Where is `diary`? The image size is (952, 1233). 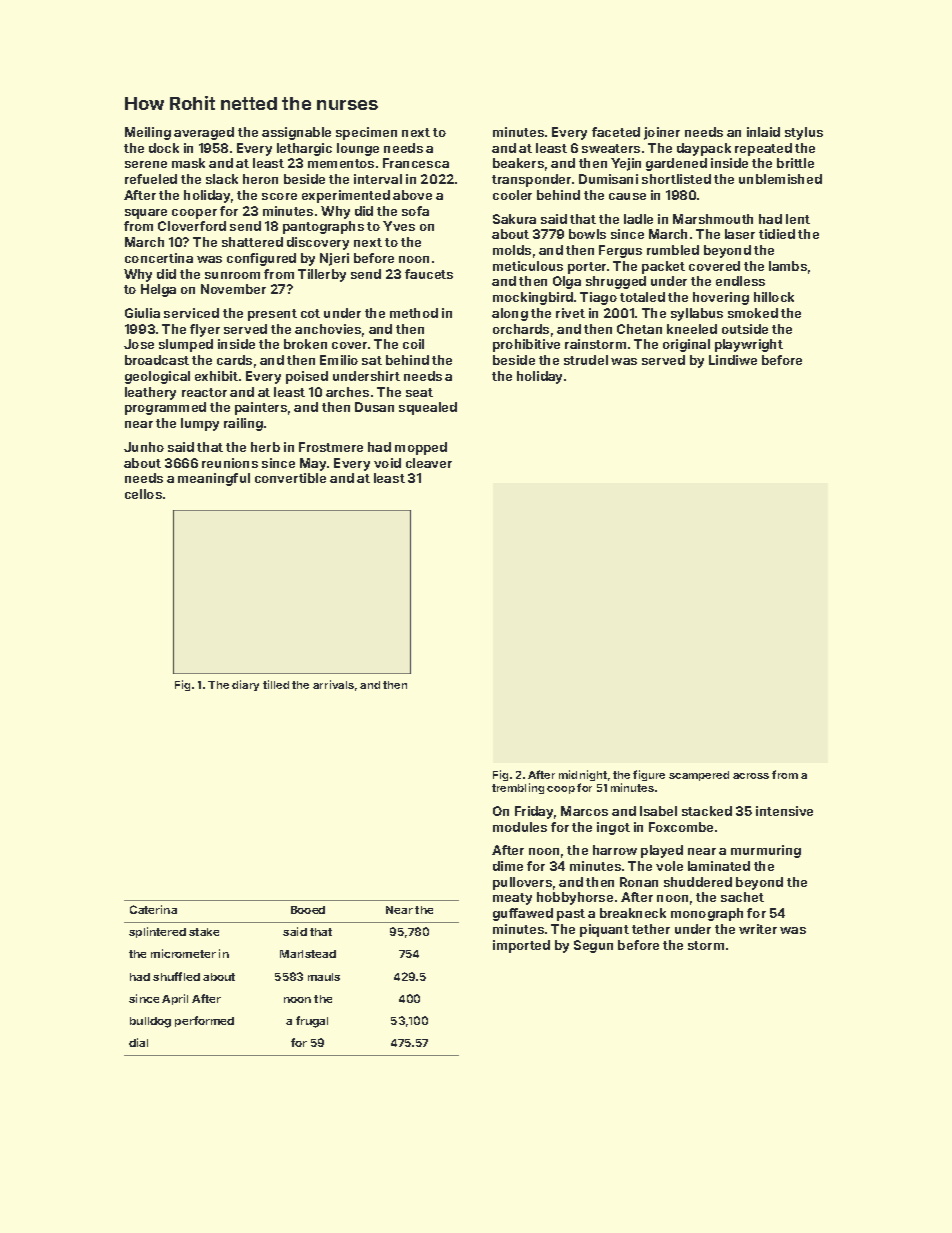
diary is located at coordinates (245, 685).
